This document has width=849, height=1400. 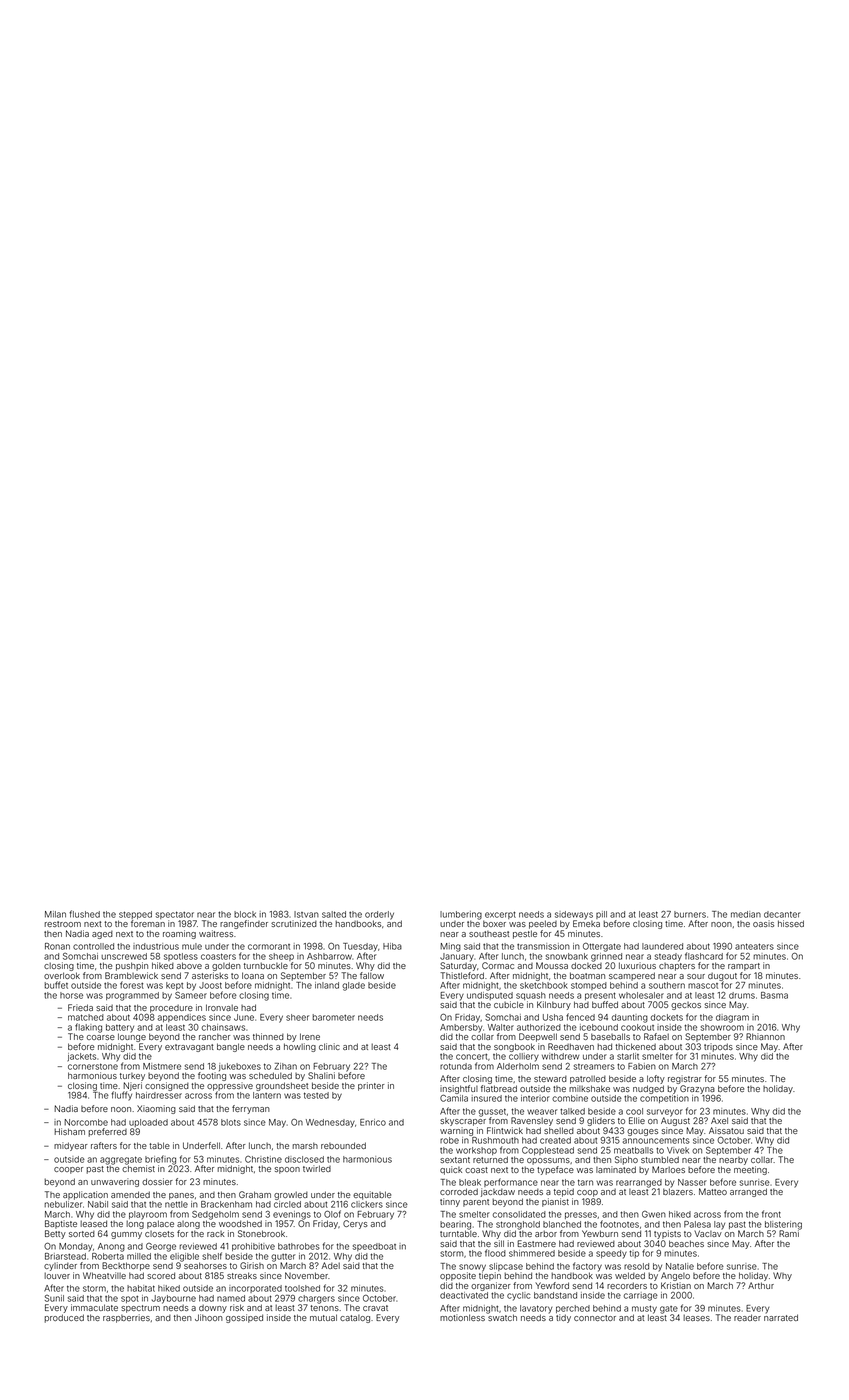 I want to click on motionless, so click(x=462, y=1317).
